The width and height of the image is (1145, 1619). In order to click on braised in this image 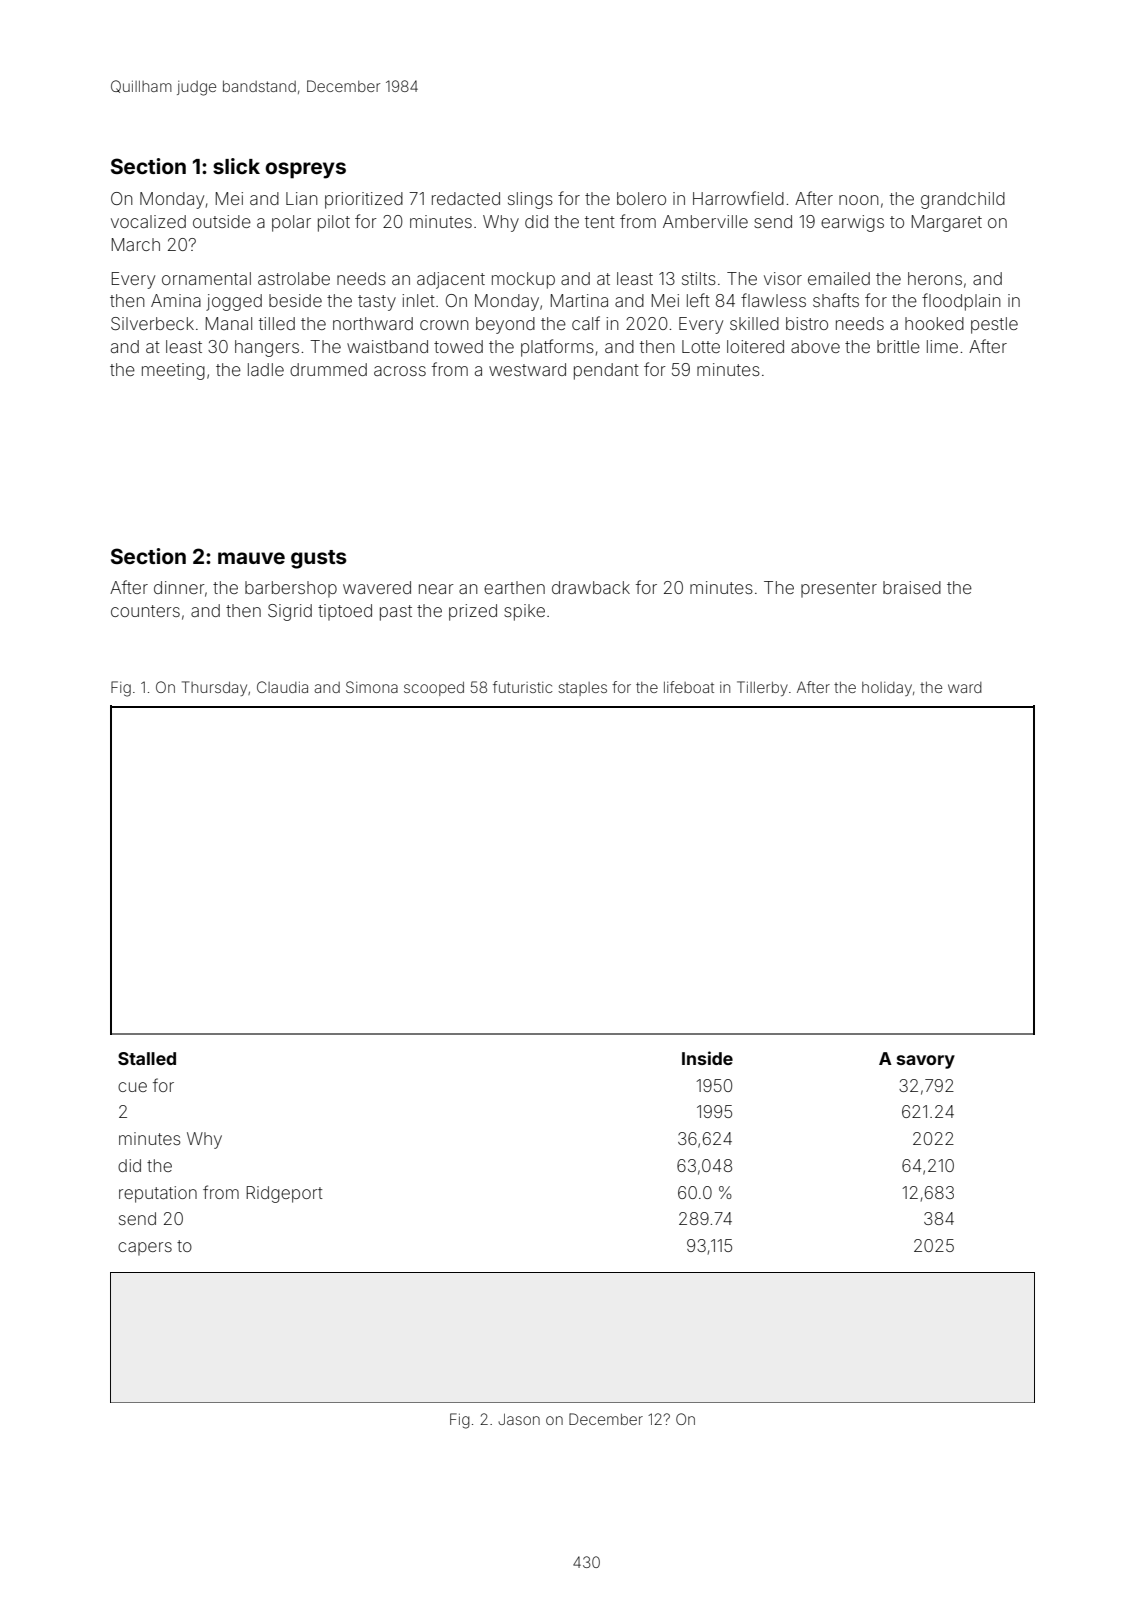, I will do `click(912, 587)`.
